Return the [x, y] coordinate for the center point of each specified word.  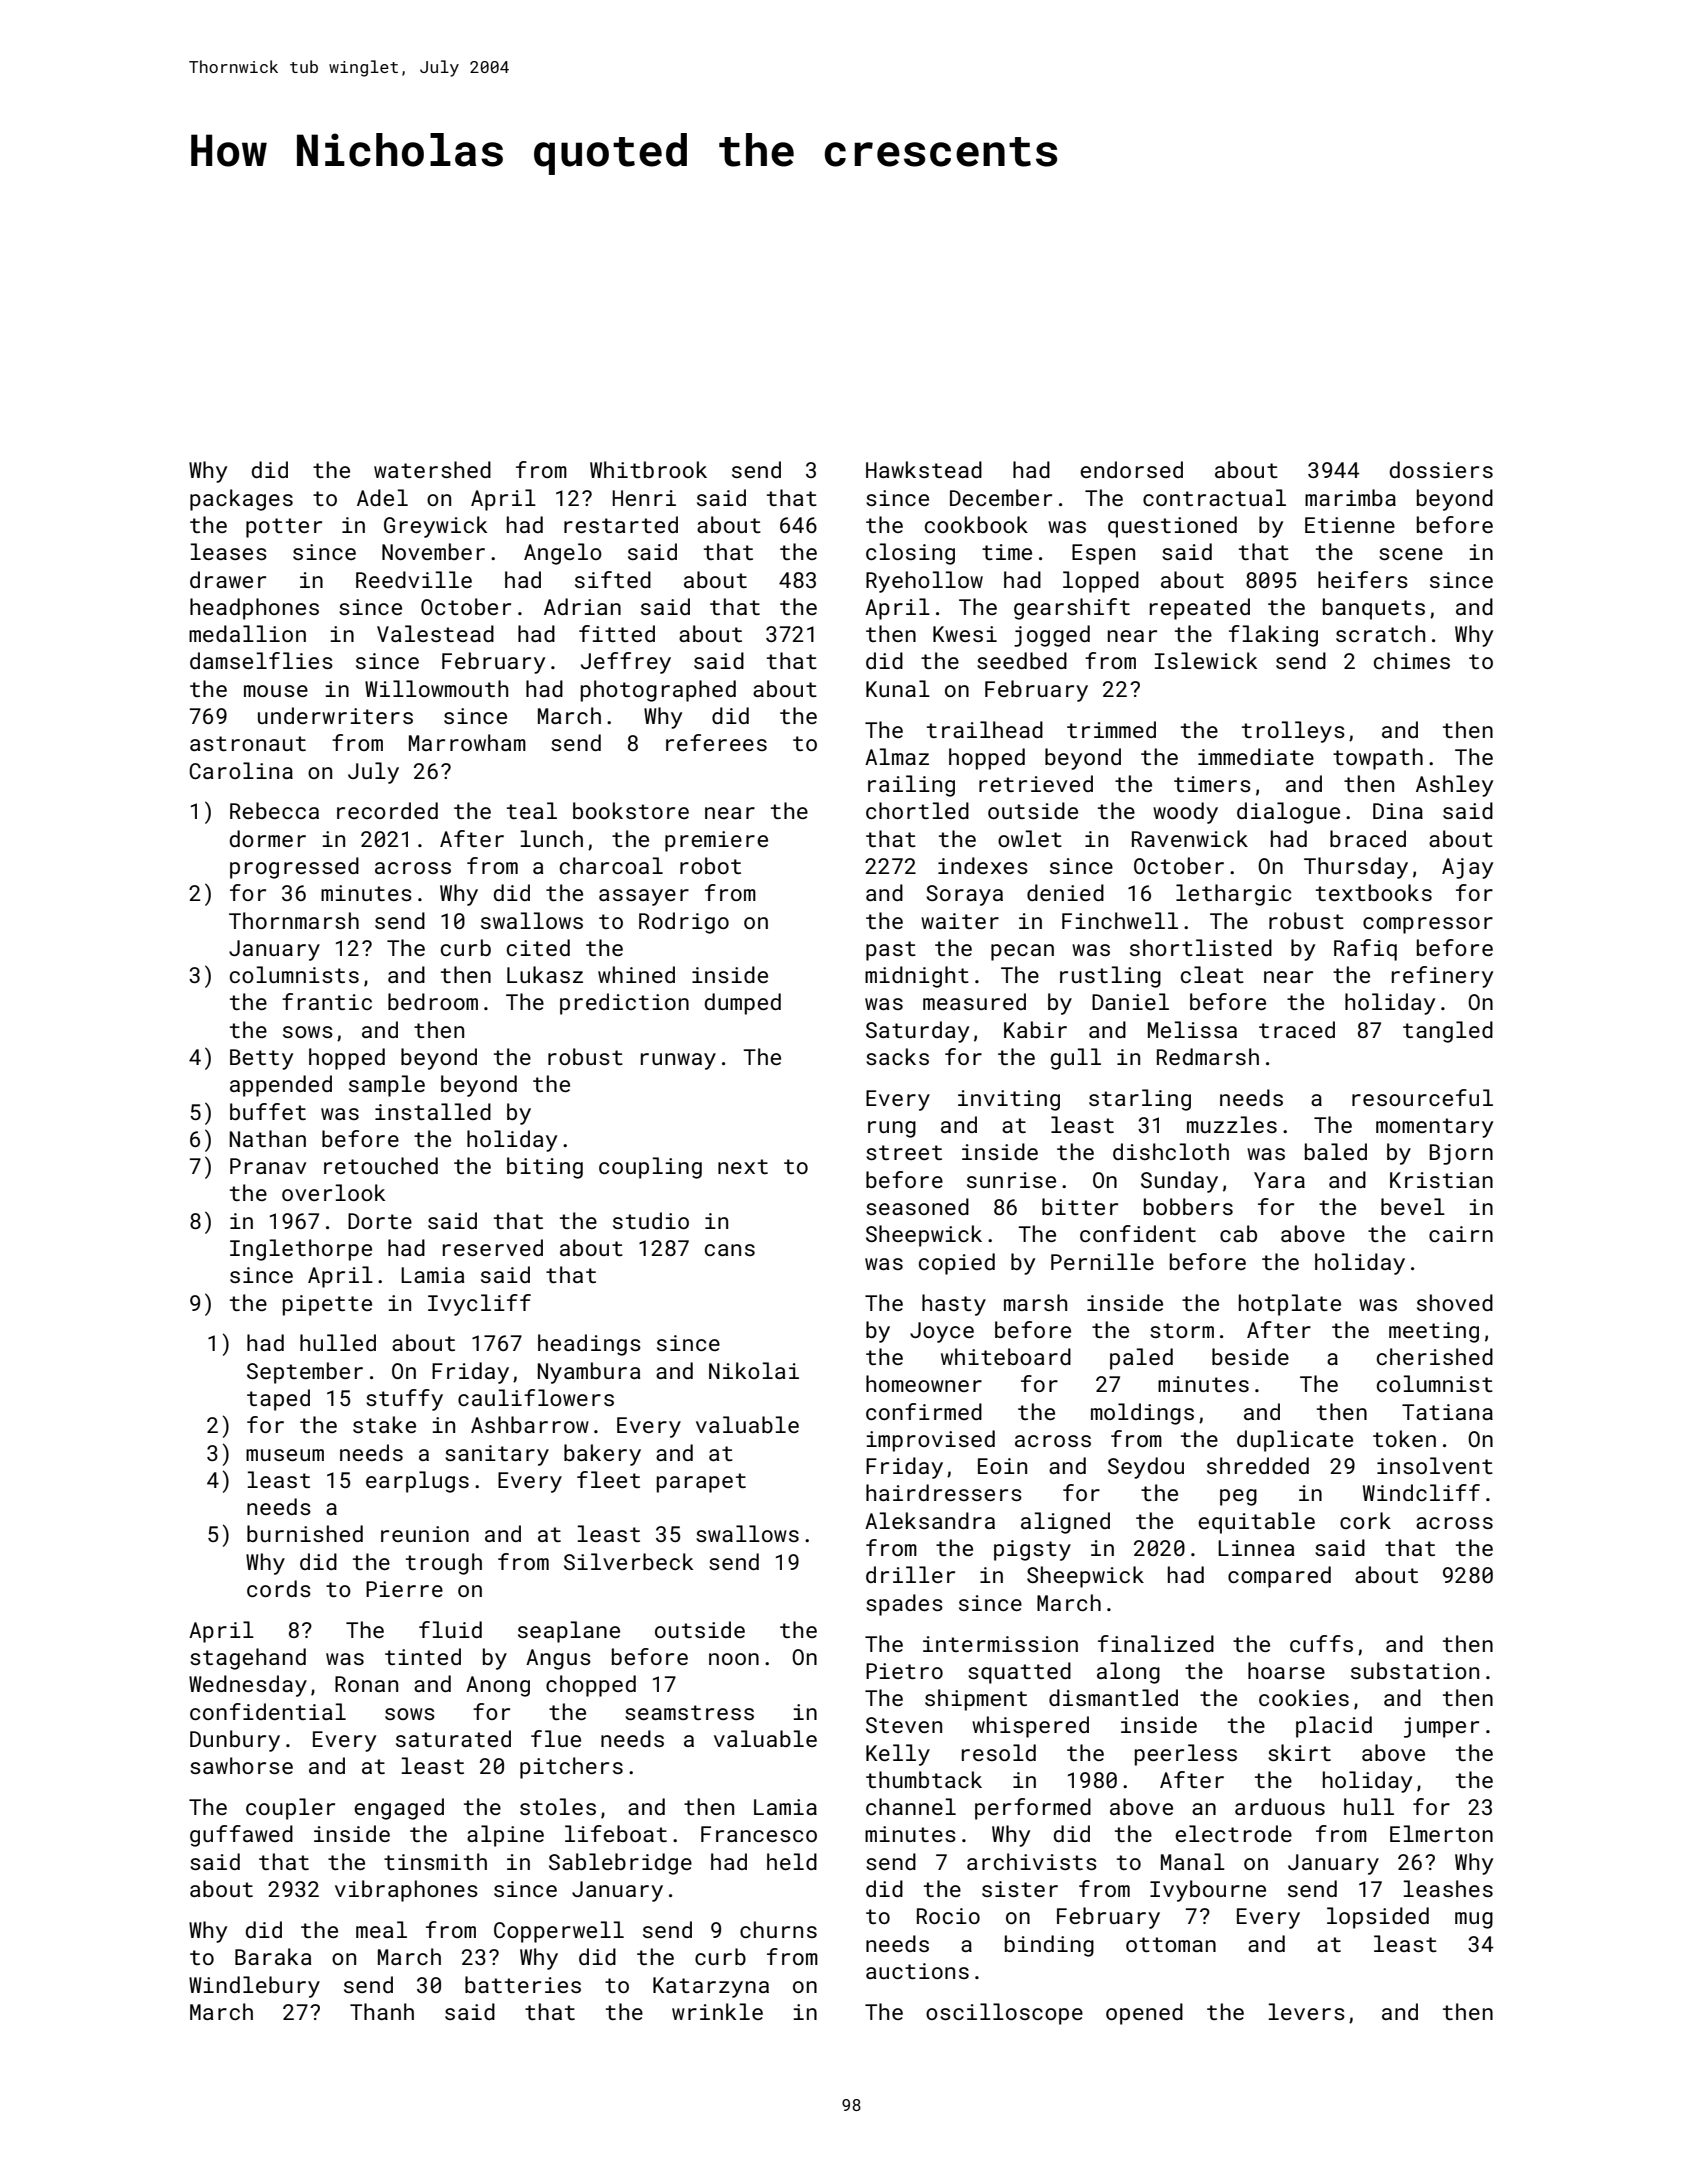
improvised [931, 1441]
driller [910, 1574]
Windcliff [1421, 1492]
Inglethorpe [301, 1250]
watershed [432, 469]
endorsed [1131, 469]
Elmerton [1441, 1833]
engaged [399, 1809]
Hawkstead [924, 469]
